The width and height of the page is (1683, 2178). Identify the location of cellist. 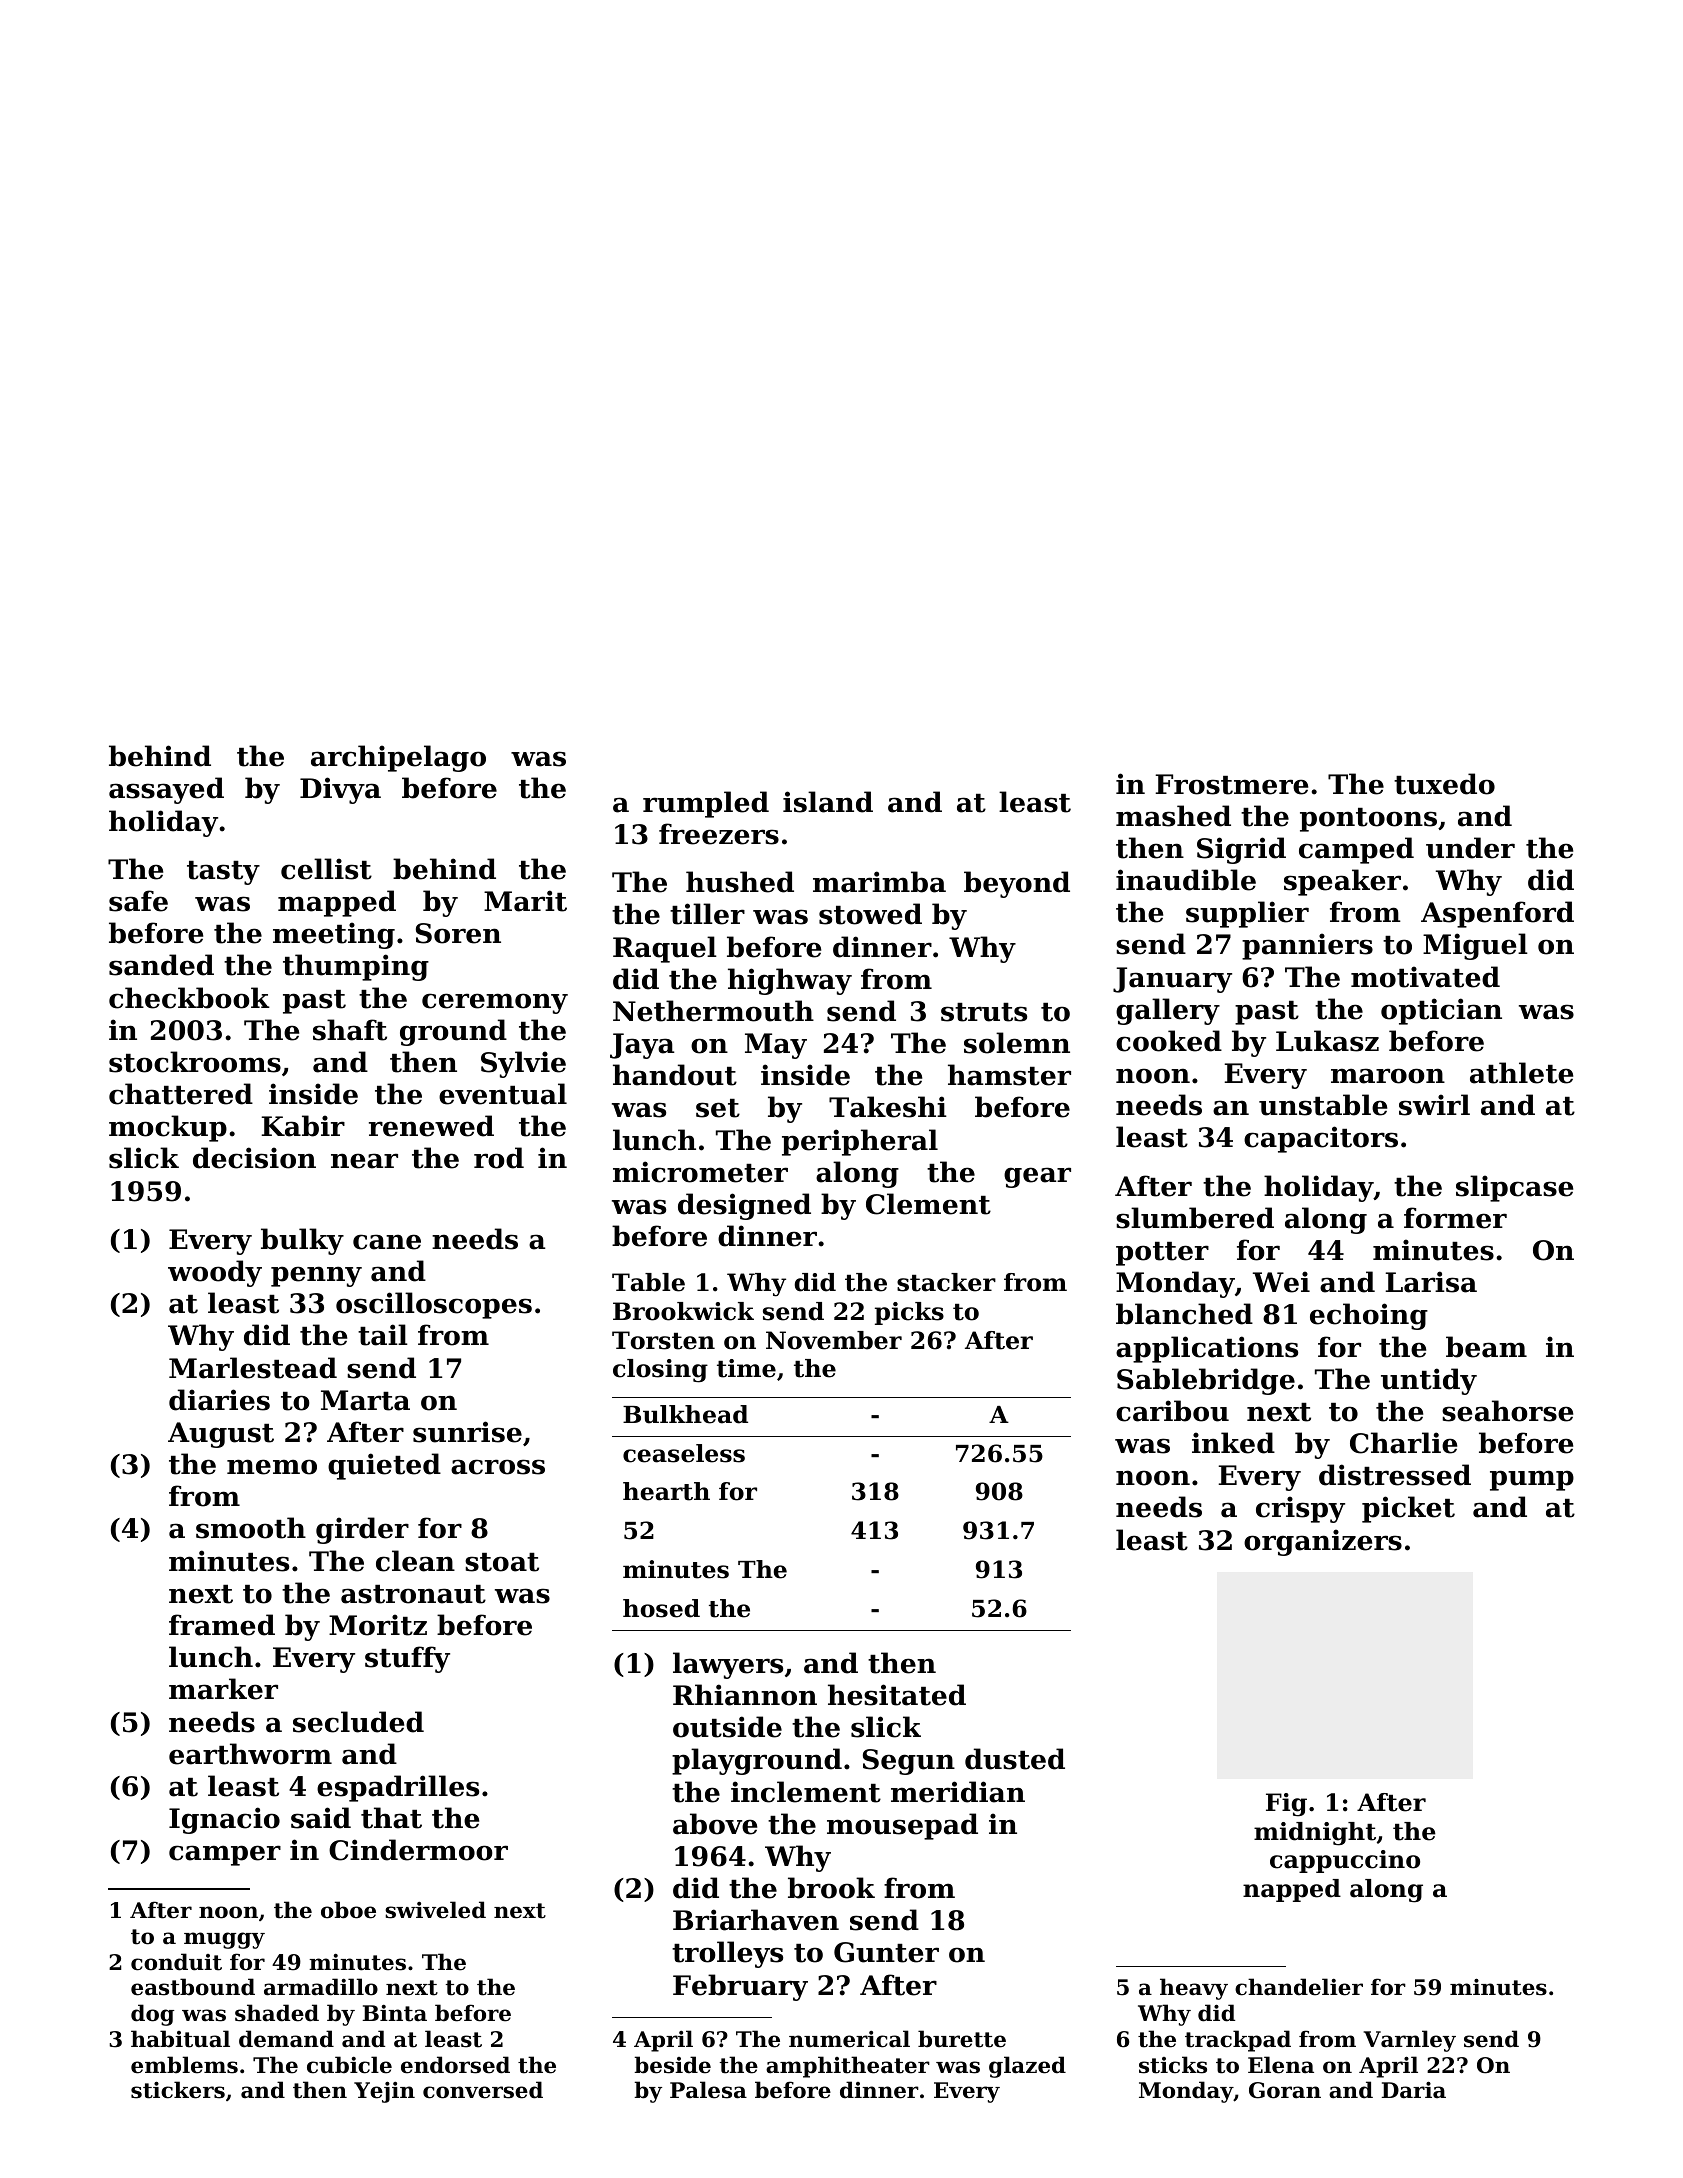
(326, 869).
